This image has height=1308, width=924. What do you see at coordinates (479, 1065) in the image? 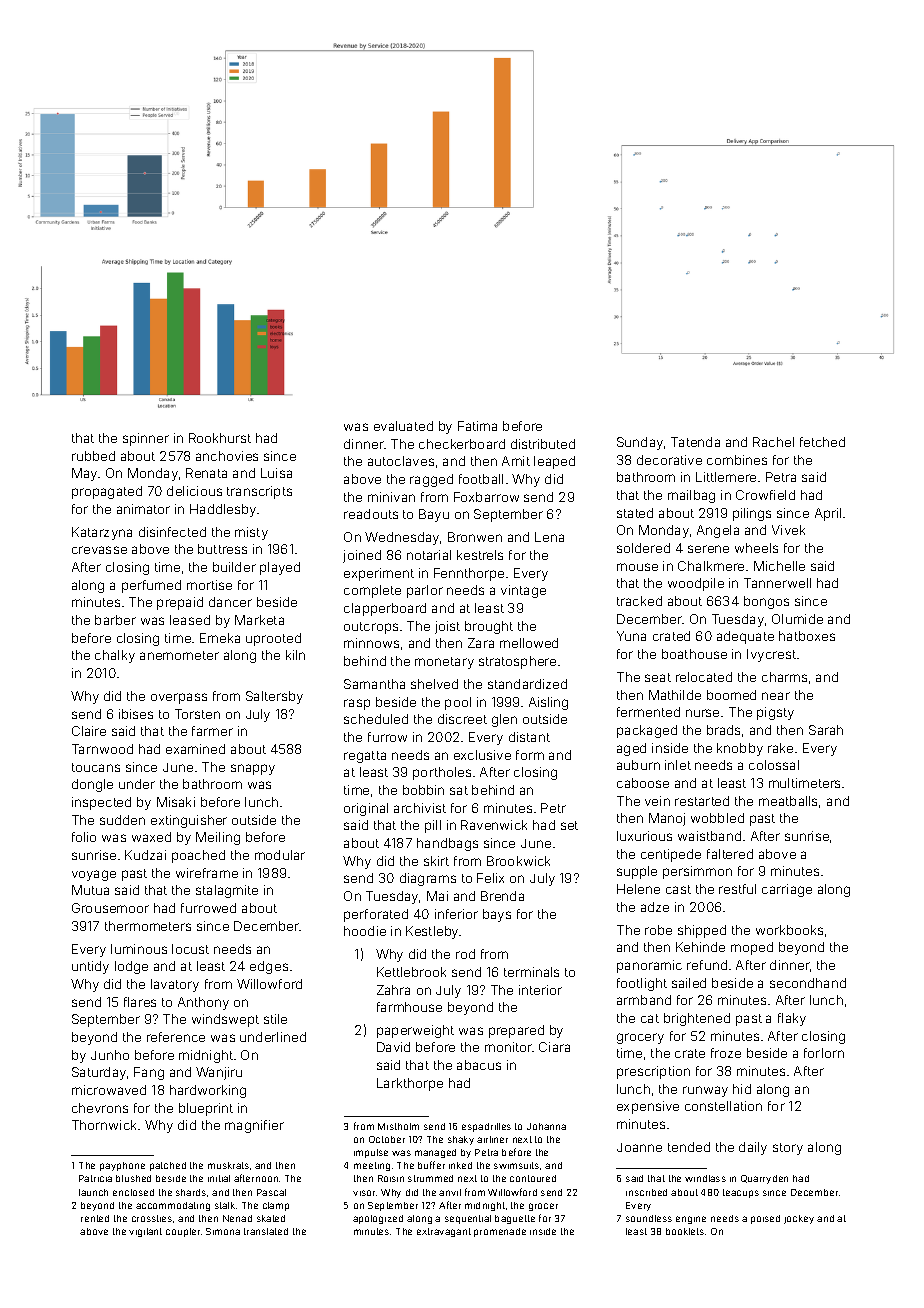
I see `abacus` at bounding box center [479, 1065].
